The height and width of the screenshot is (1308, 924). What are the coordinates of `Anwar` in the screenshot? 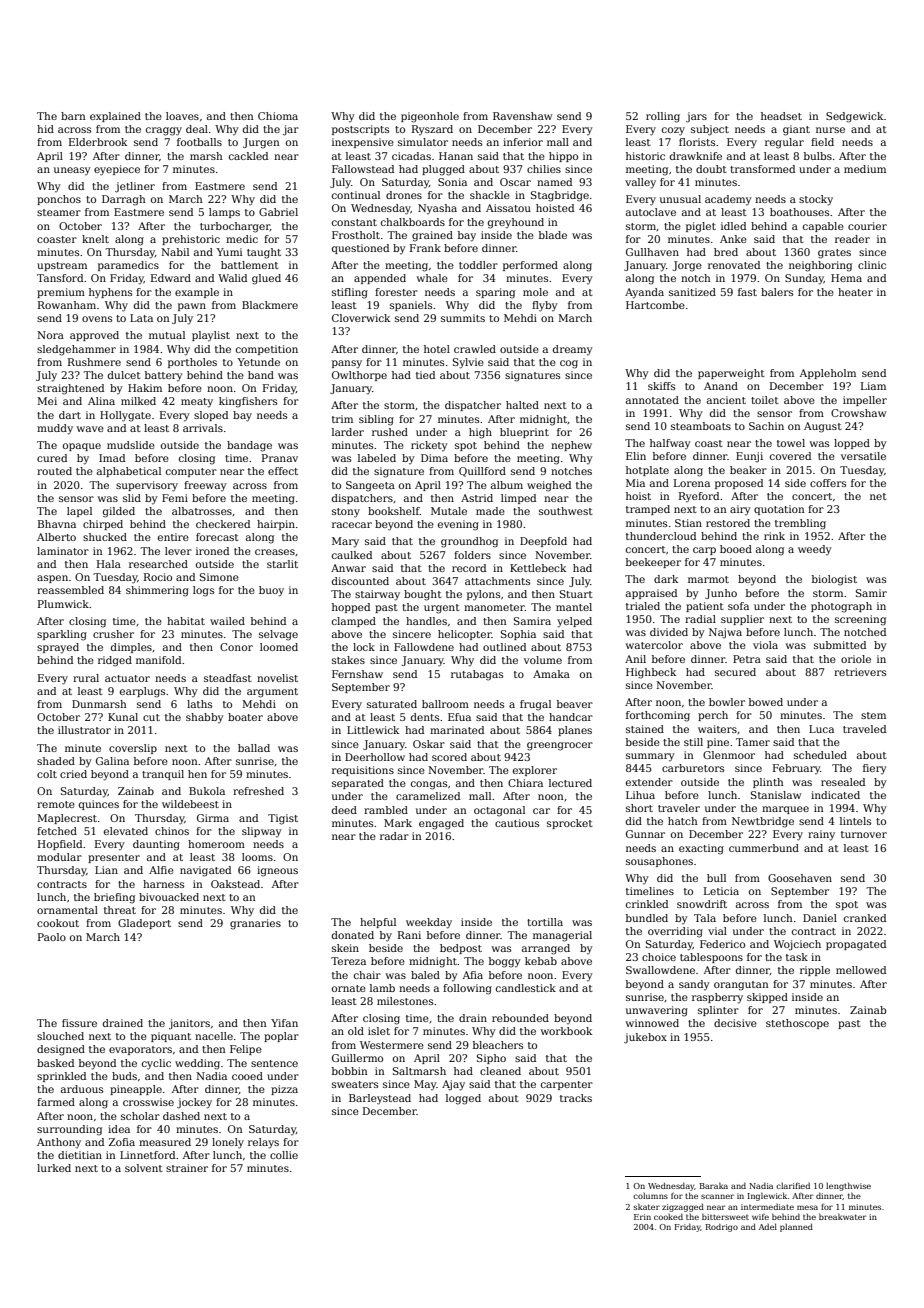 It's located at (348, 568).
